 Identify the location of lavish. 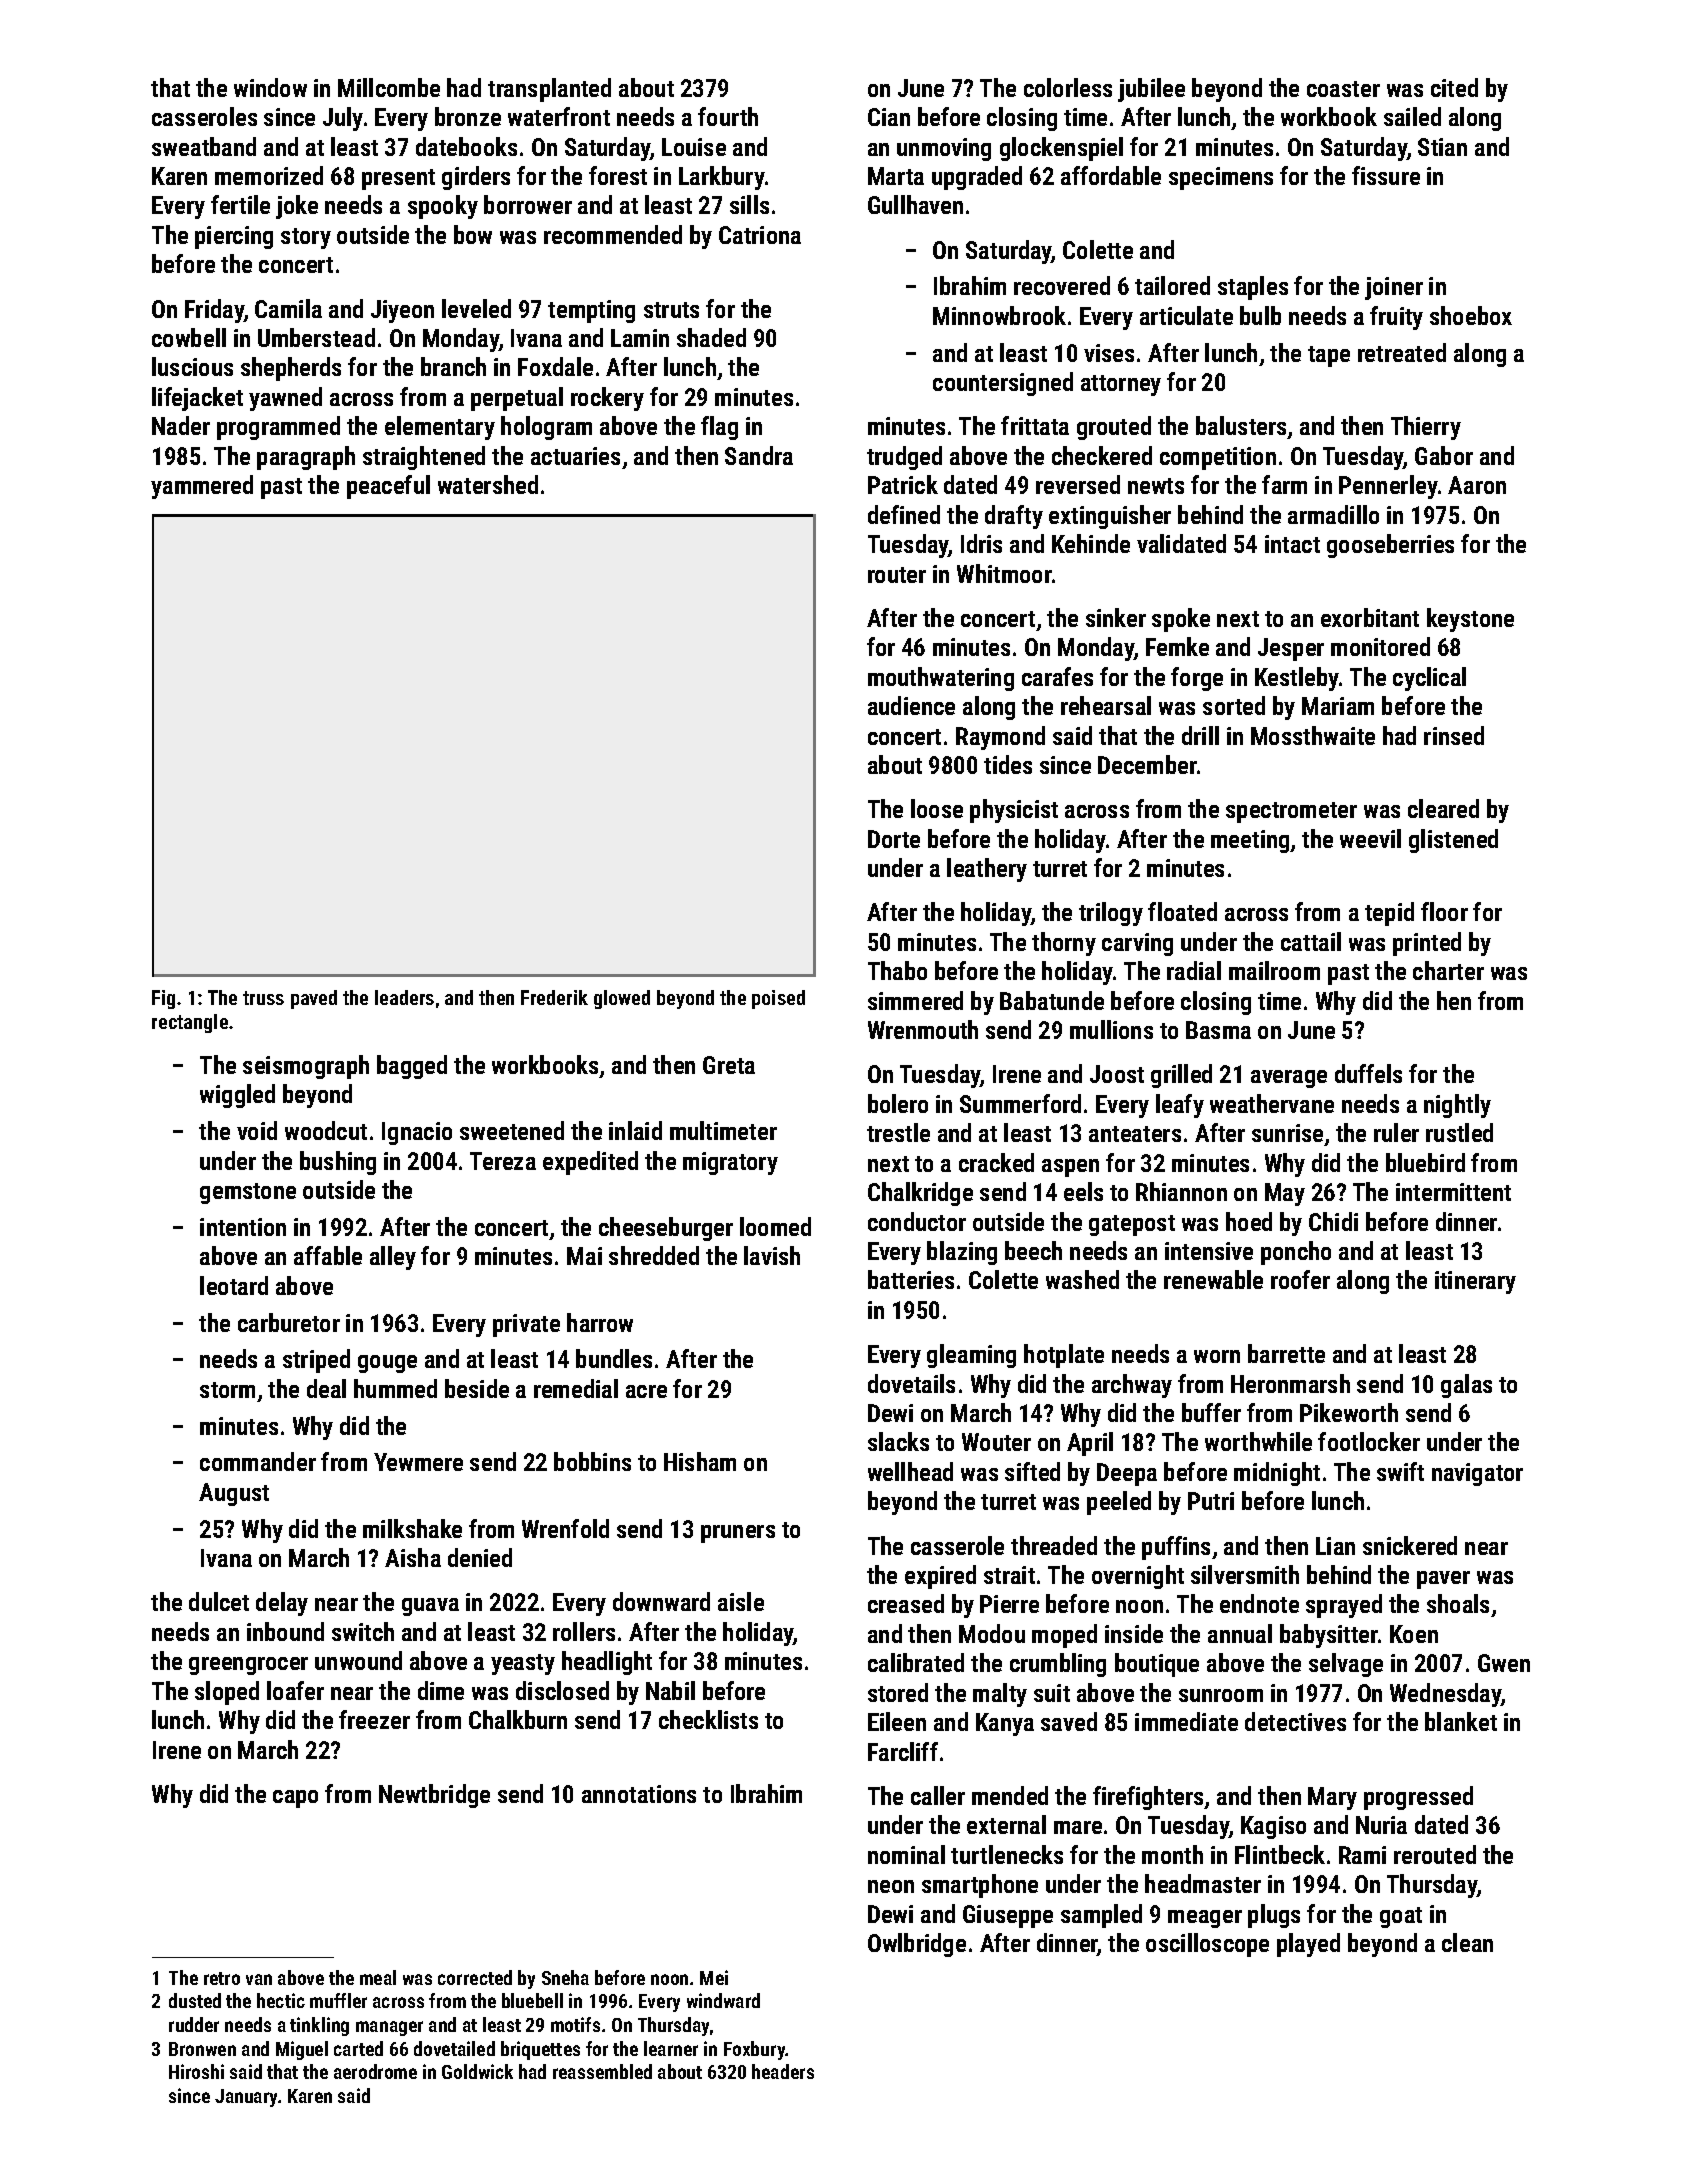
(772, 1255).
